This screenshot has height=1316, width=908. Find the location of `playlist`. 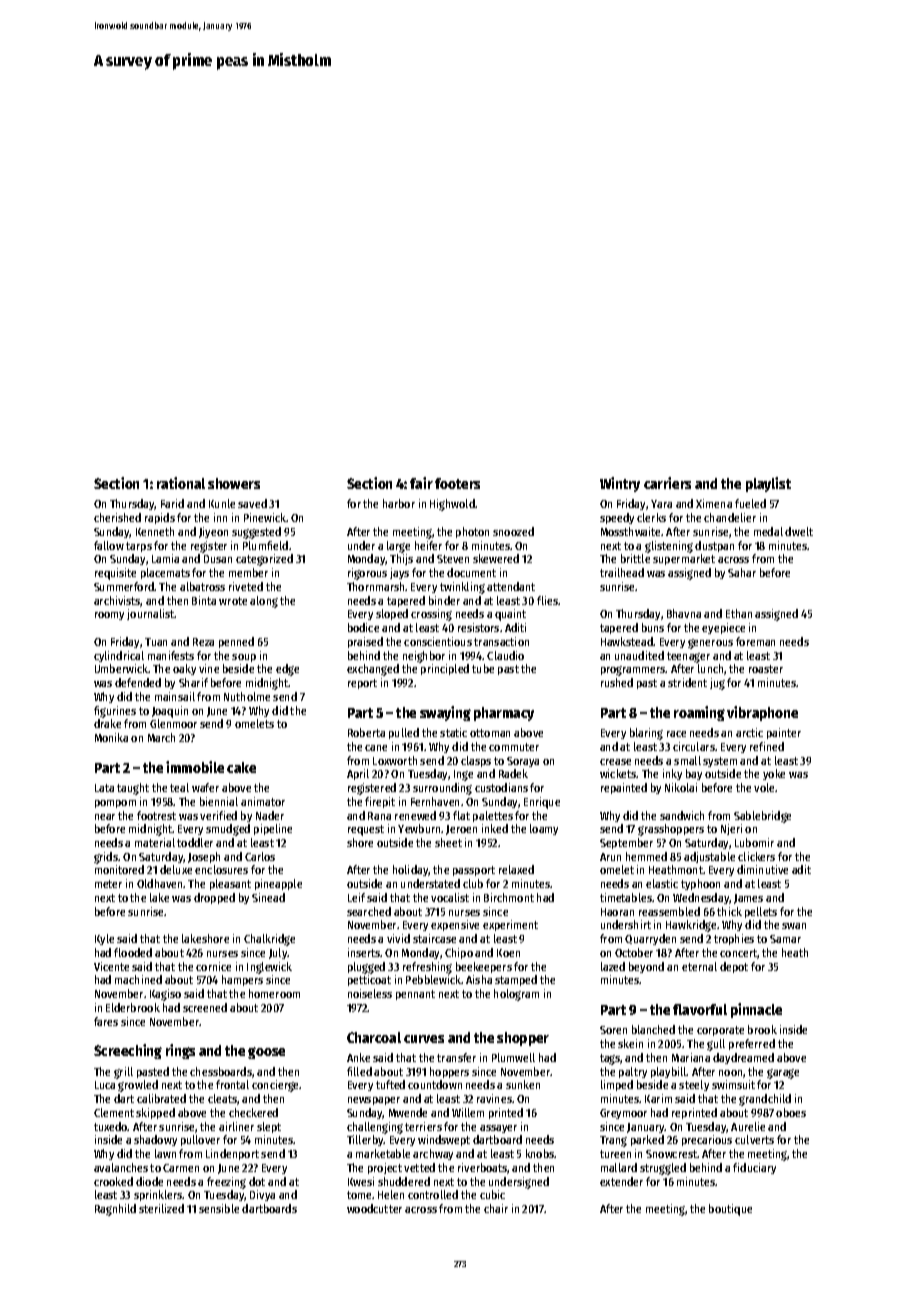

playlist is located at coordinates (768, 484).
